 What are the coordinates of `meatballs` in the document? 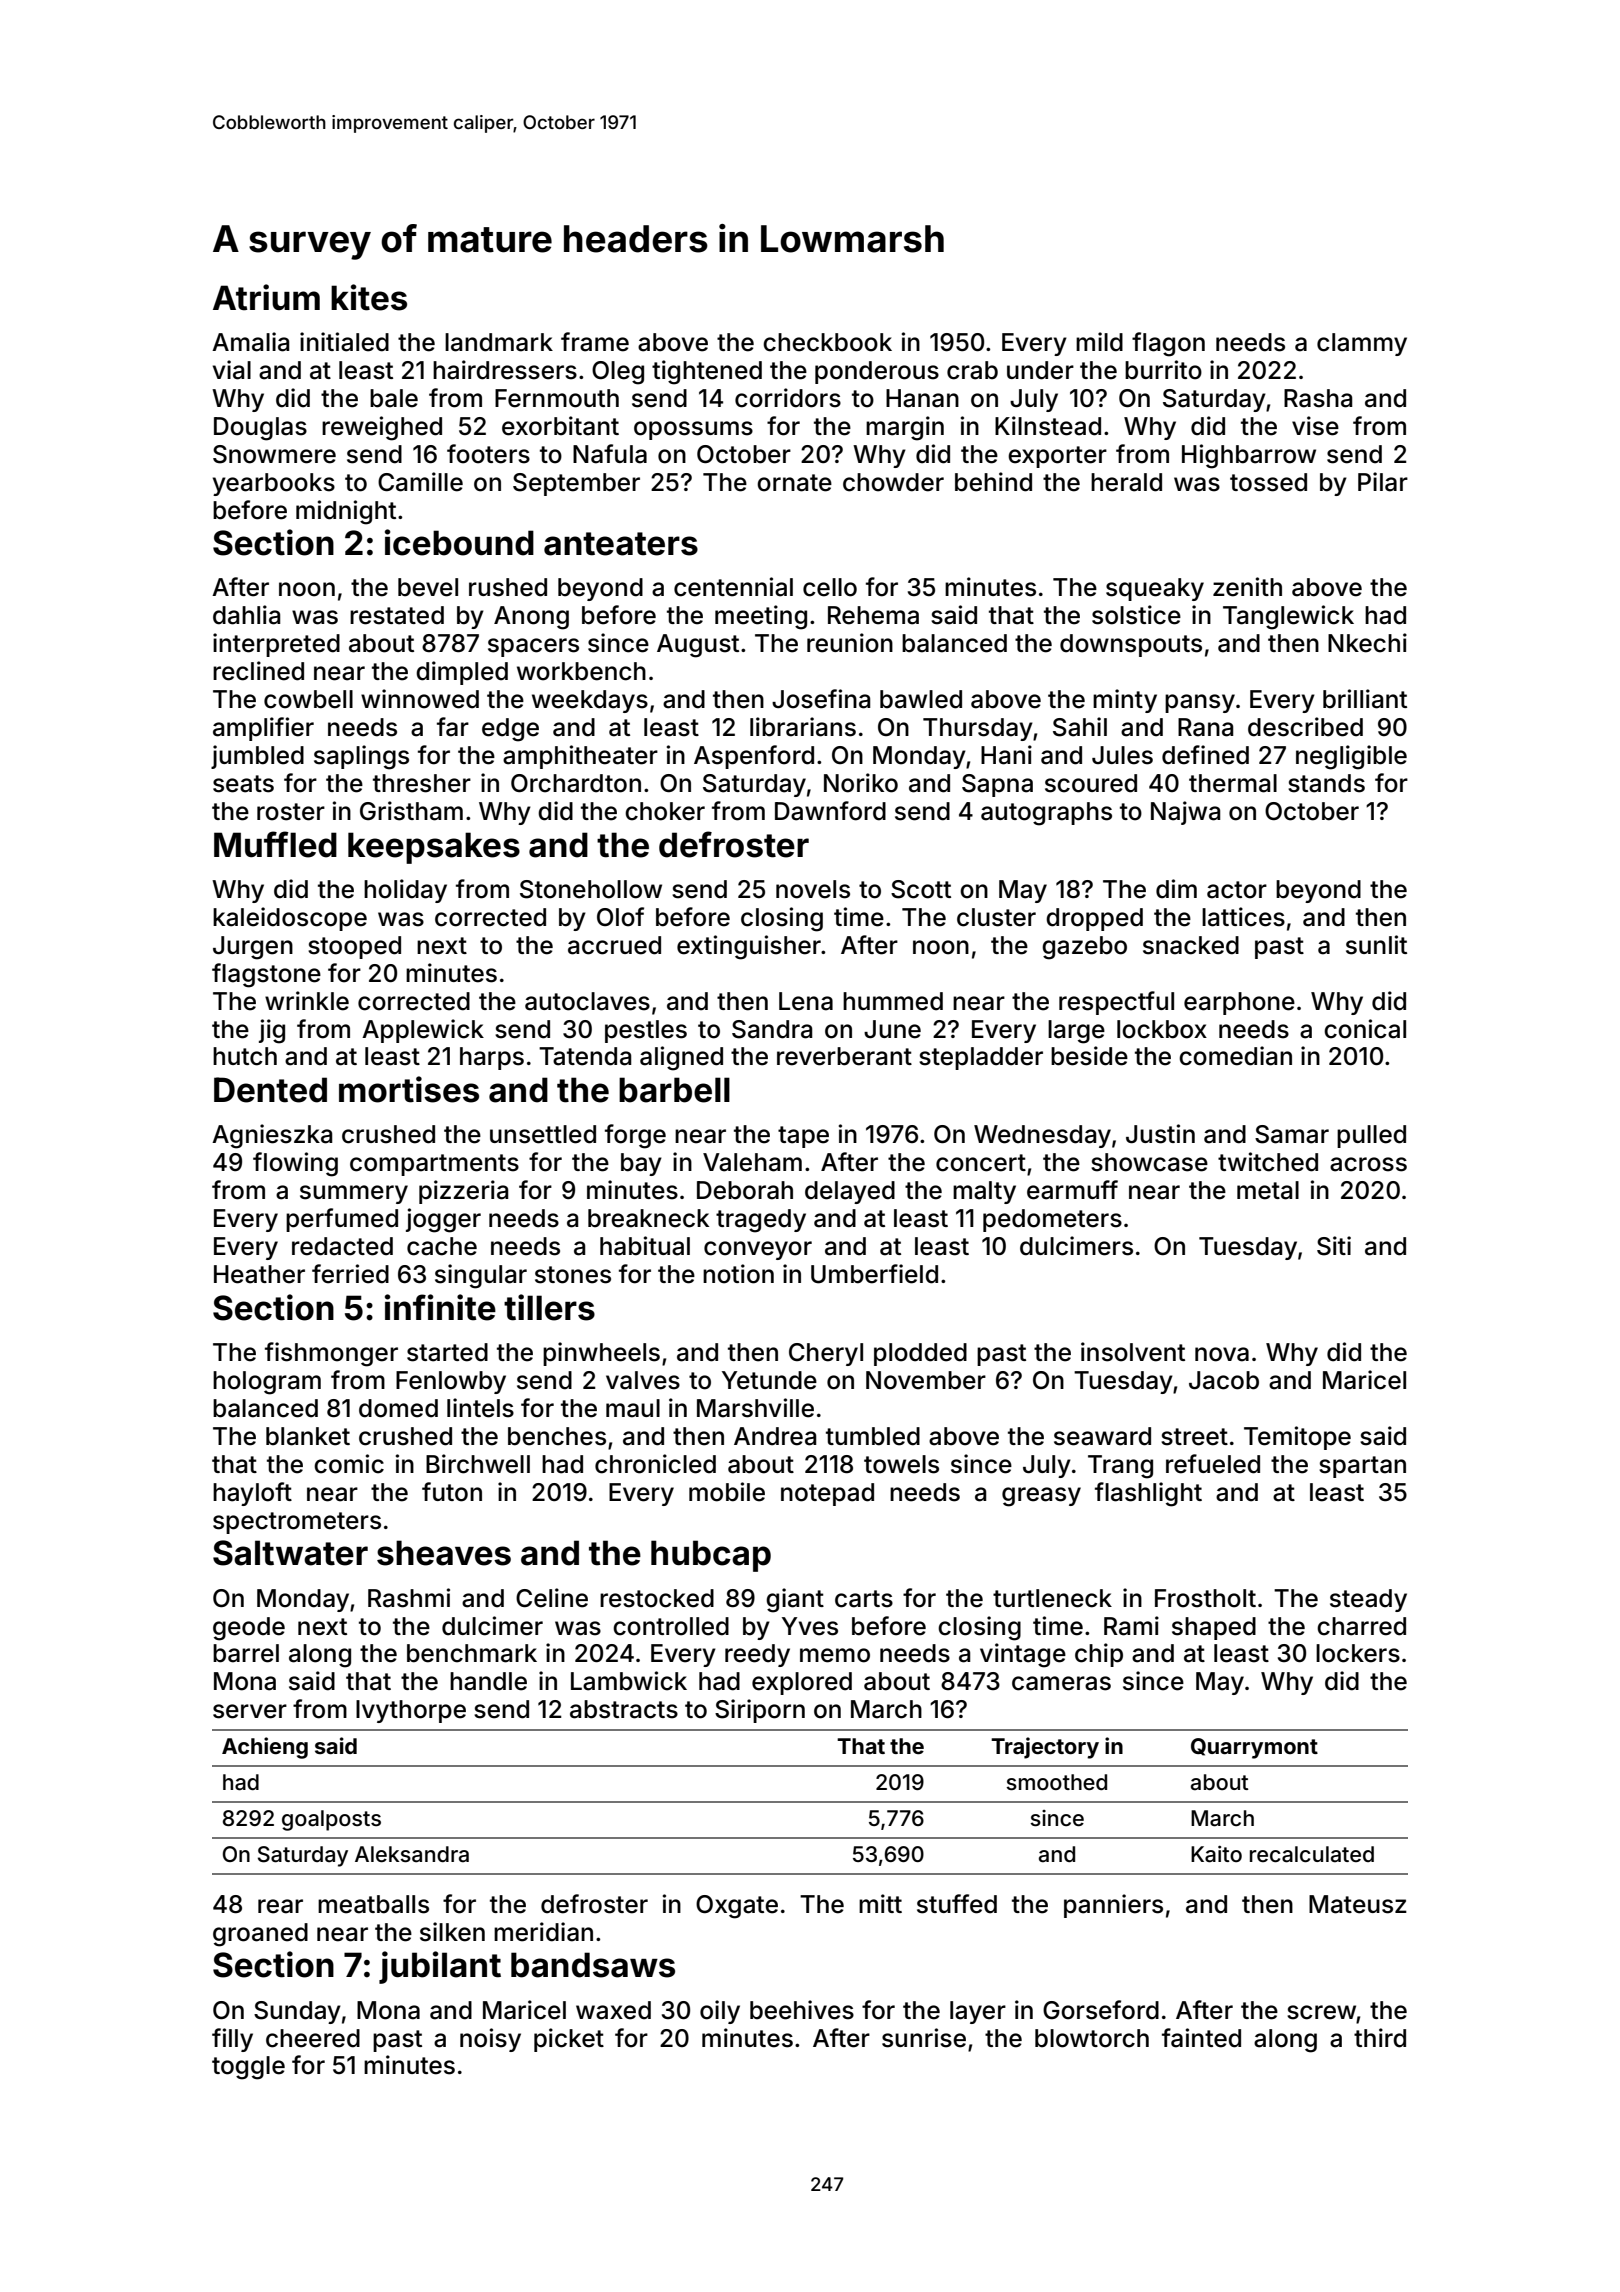 It's located at (373, 1904).
